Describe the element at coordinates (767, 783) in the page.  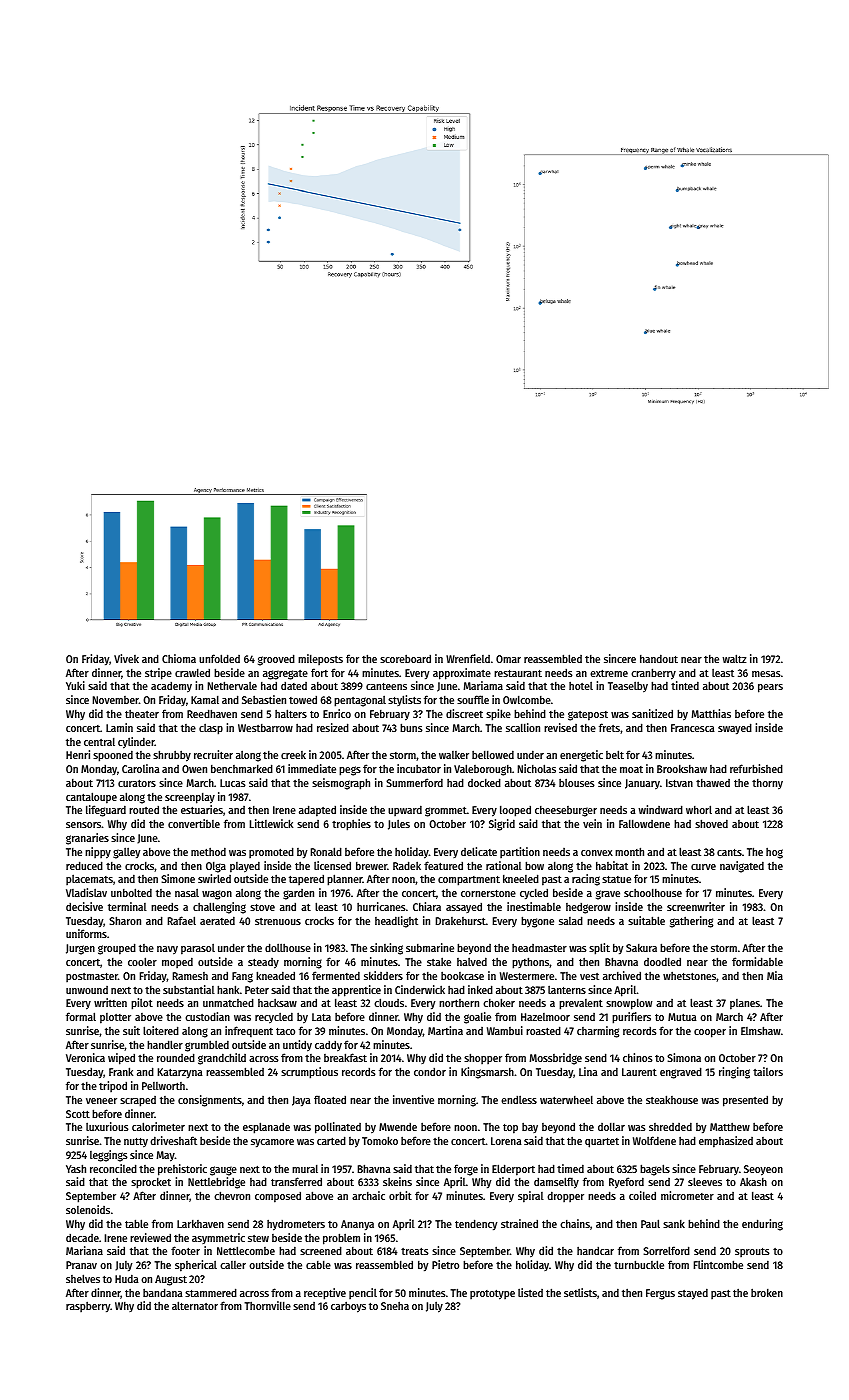
I see `thorny` at that location.
